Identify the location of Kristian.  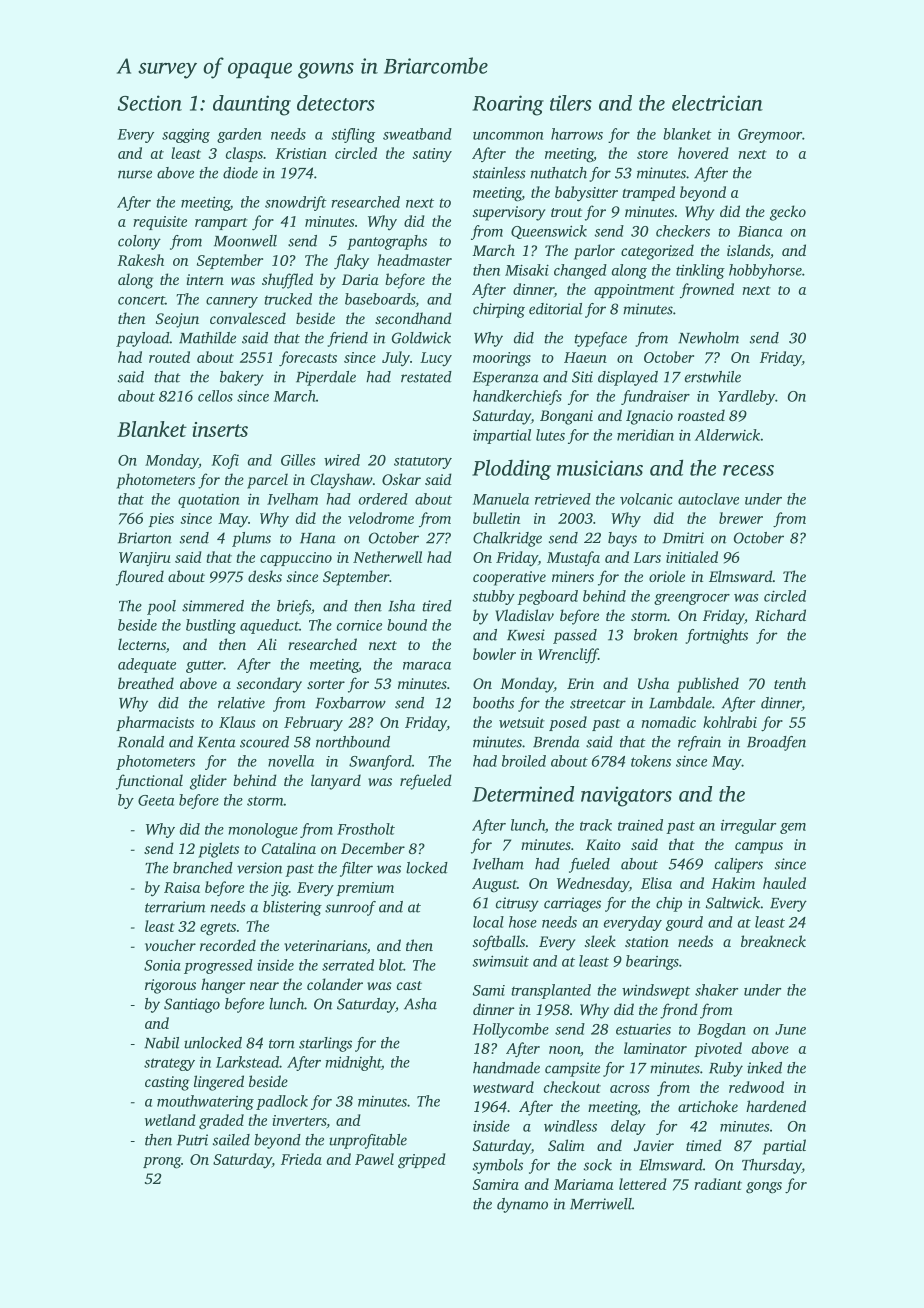
(301, 153).
